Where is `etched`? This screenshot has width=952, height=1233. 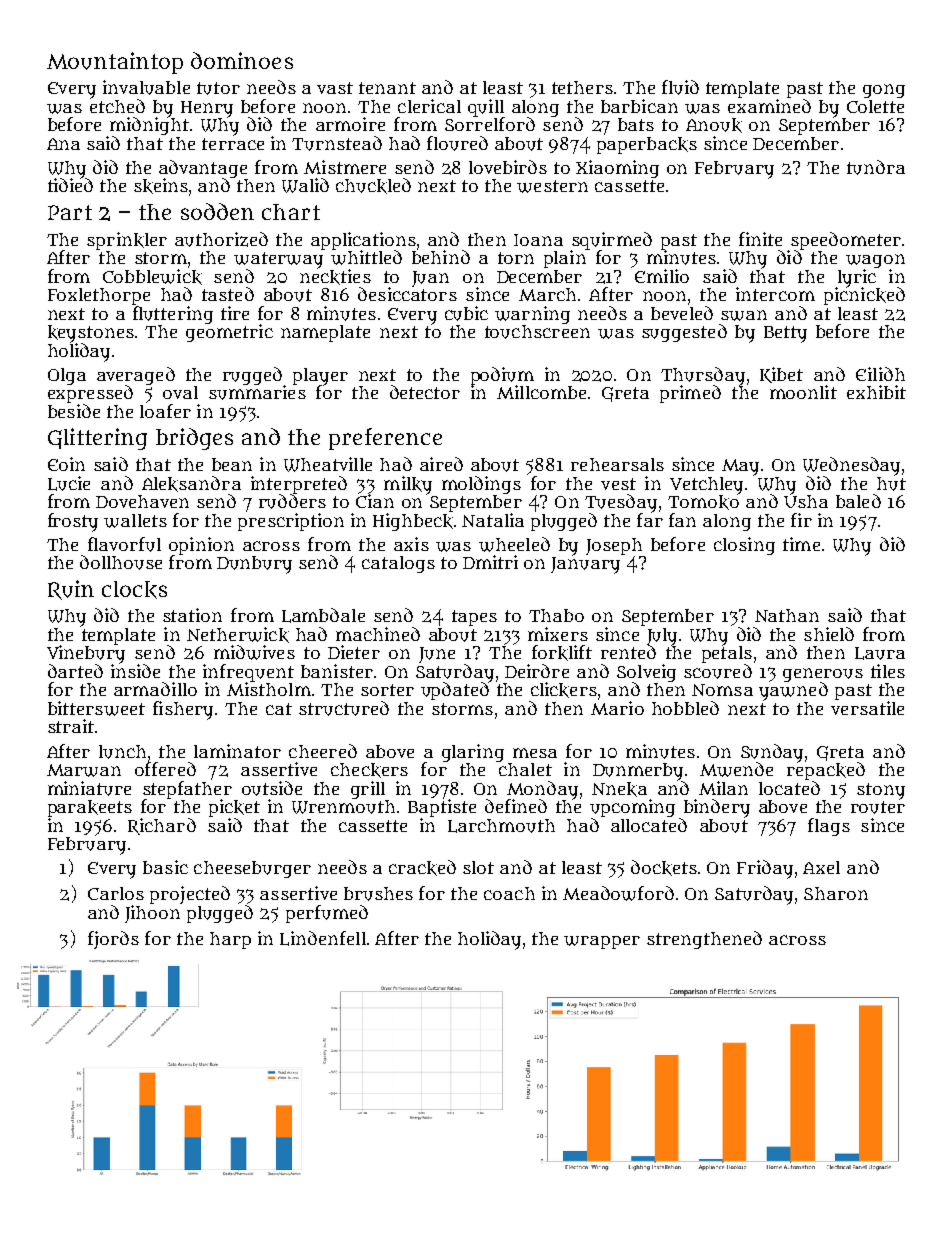
etched is located at coordinates (117, 106).
